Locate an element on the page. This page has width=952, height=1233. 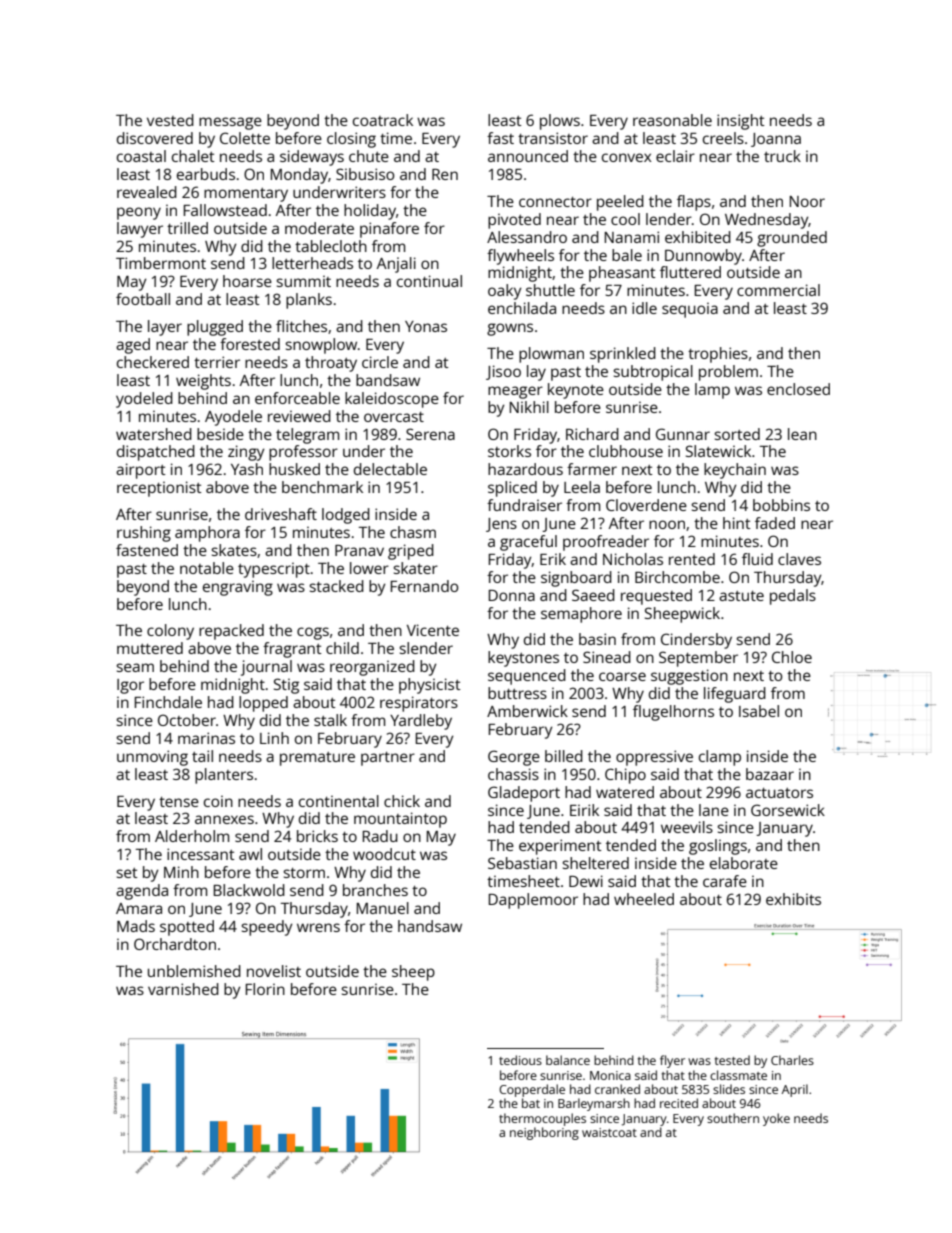
premature is located at coordinates (317, 759).
